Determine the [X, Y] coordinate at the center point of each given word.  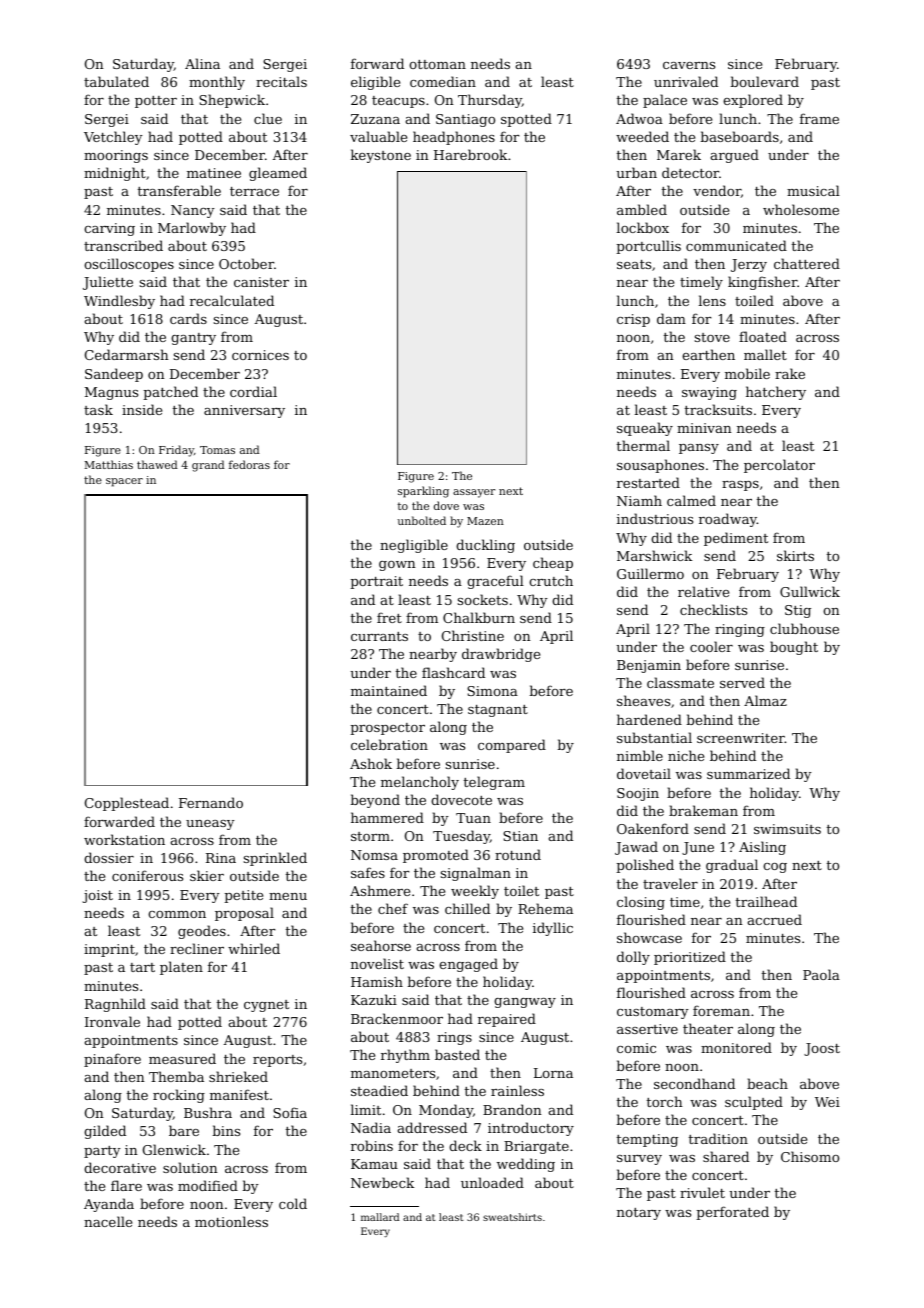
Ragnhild [115, 1005]
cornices [260, 355]
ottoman [437, 64]
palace [665, 101]
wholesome [801, 209]
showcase [649, 937]
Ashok [371, 763]
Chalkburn [479, 617]
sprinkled [275, 859]
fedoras [249, 464]
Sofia [290, 1112]
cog [775, 868]
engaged [468, 965]
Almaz [765, 700]
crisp [633, 320]
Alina [202, 63]
